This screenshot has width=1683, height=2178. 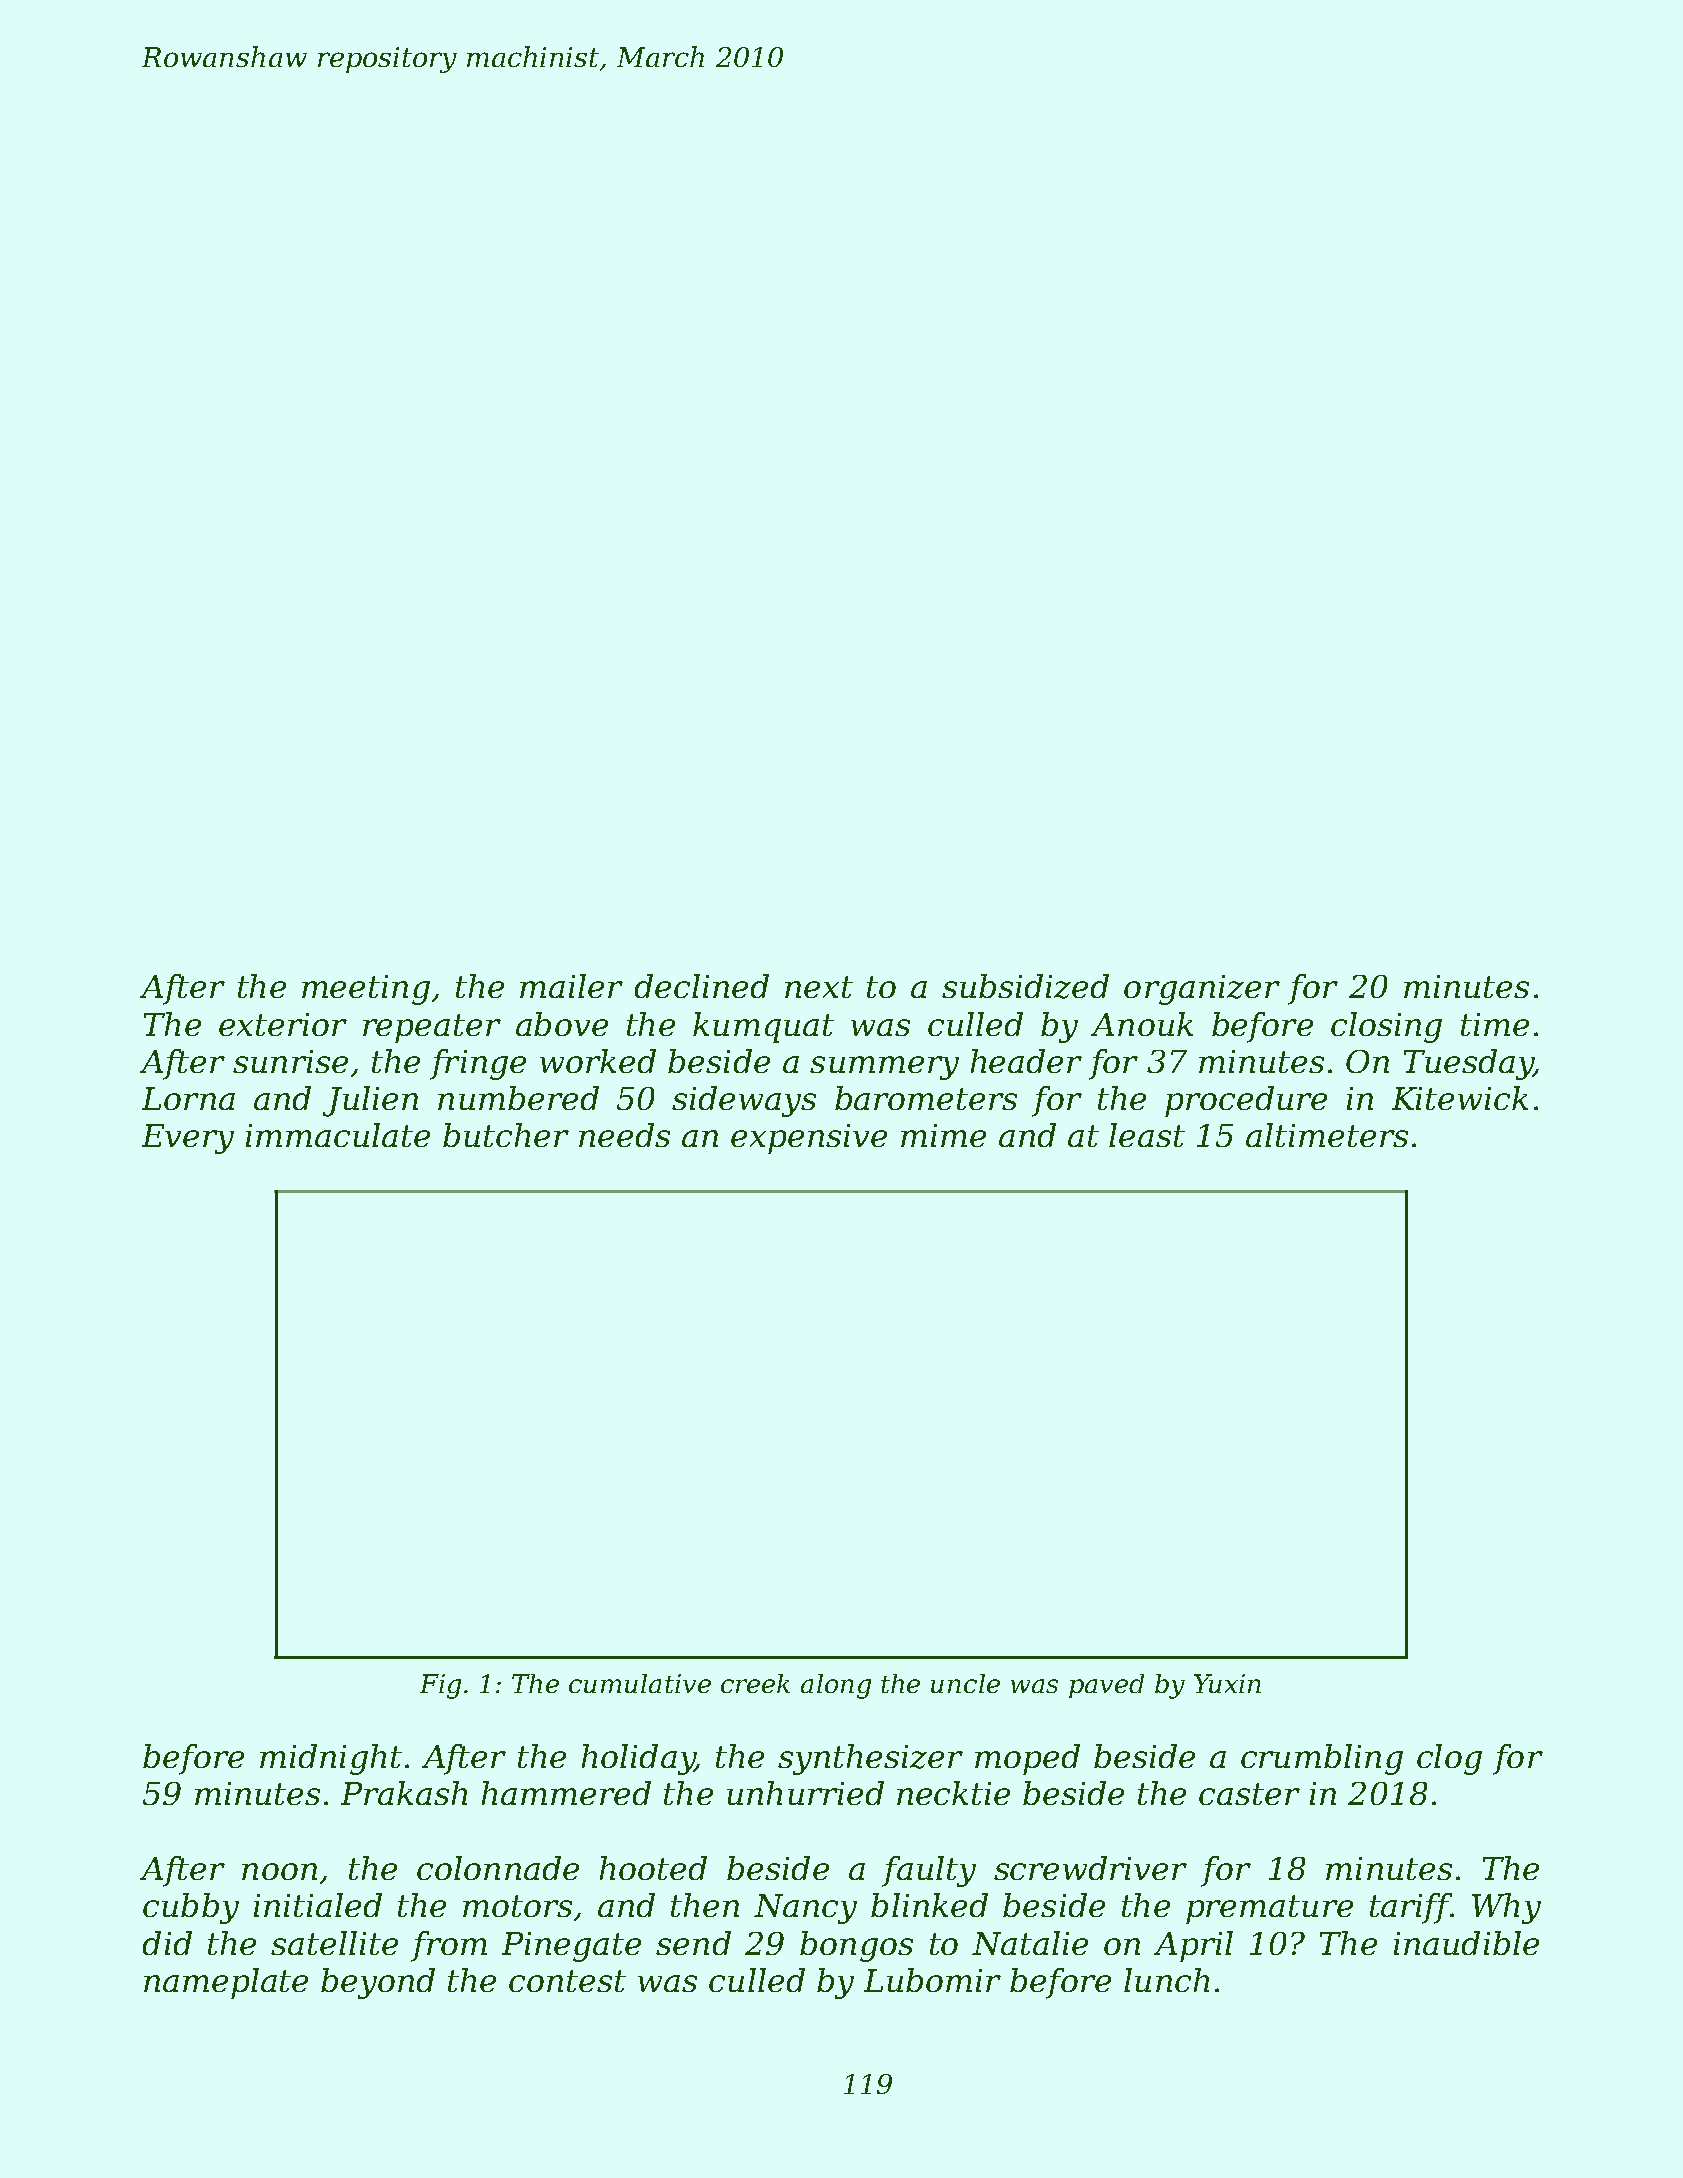 I want to click on declined, so click(x=702, y=986).
